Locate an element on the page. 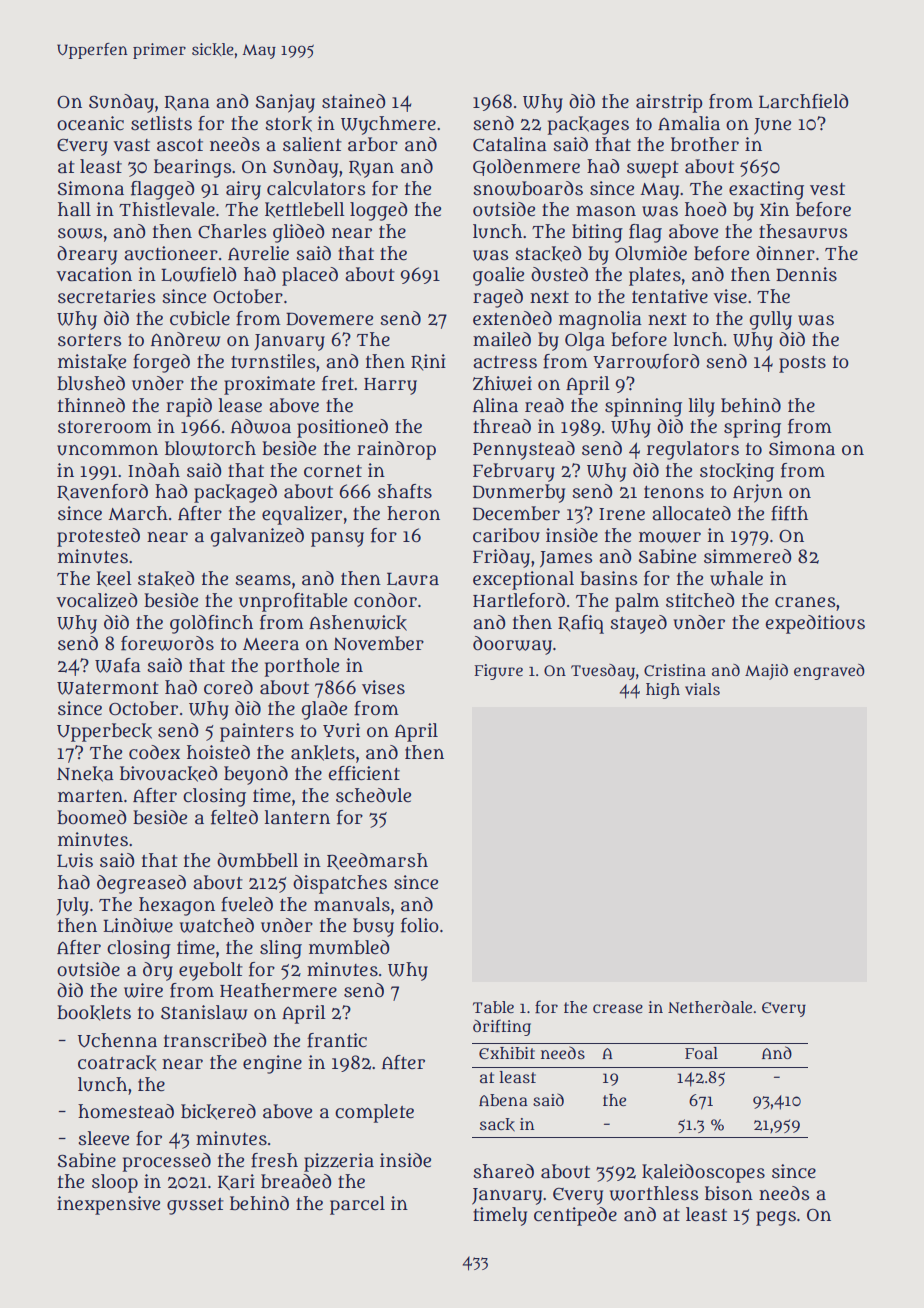 The height and width of the image is (1308, 924). Upperbeck is located at coordinates (104, 732).
